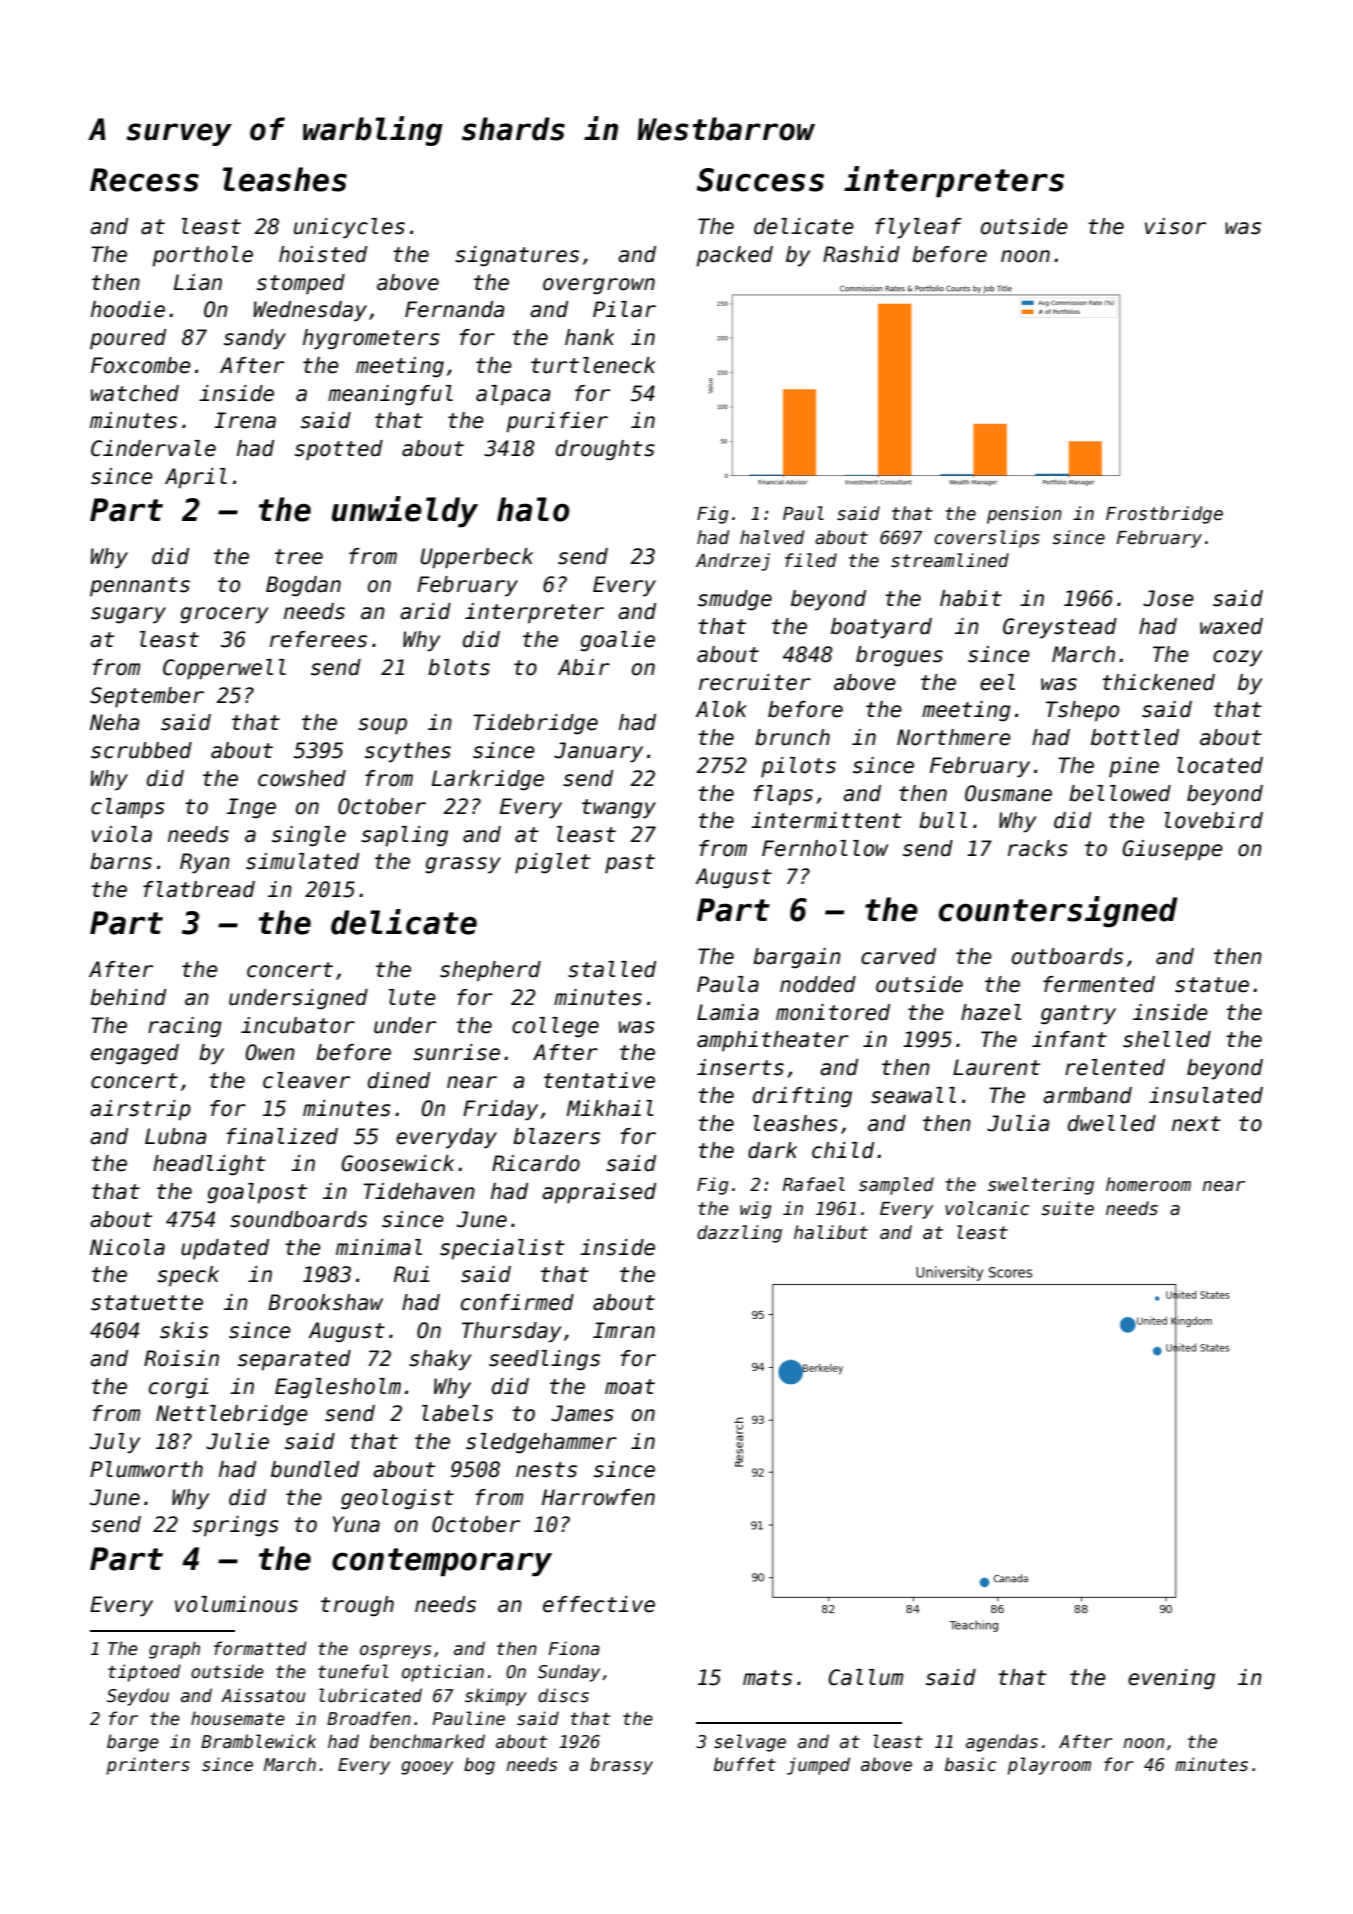 The height and width of the screenshot is (1914, 1353). Describe the element at coordinates (205, 863) in the screenshot. I see `Ryan` at that location.
